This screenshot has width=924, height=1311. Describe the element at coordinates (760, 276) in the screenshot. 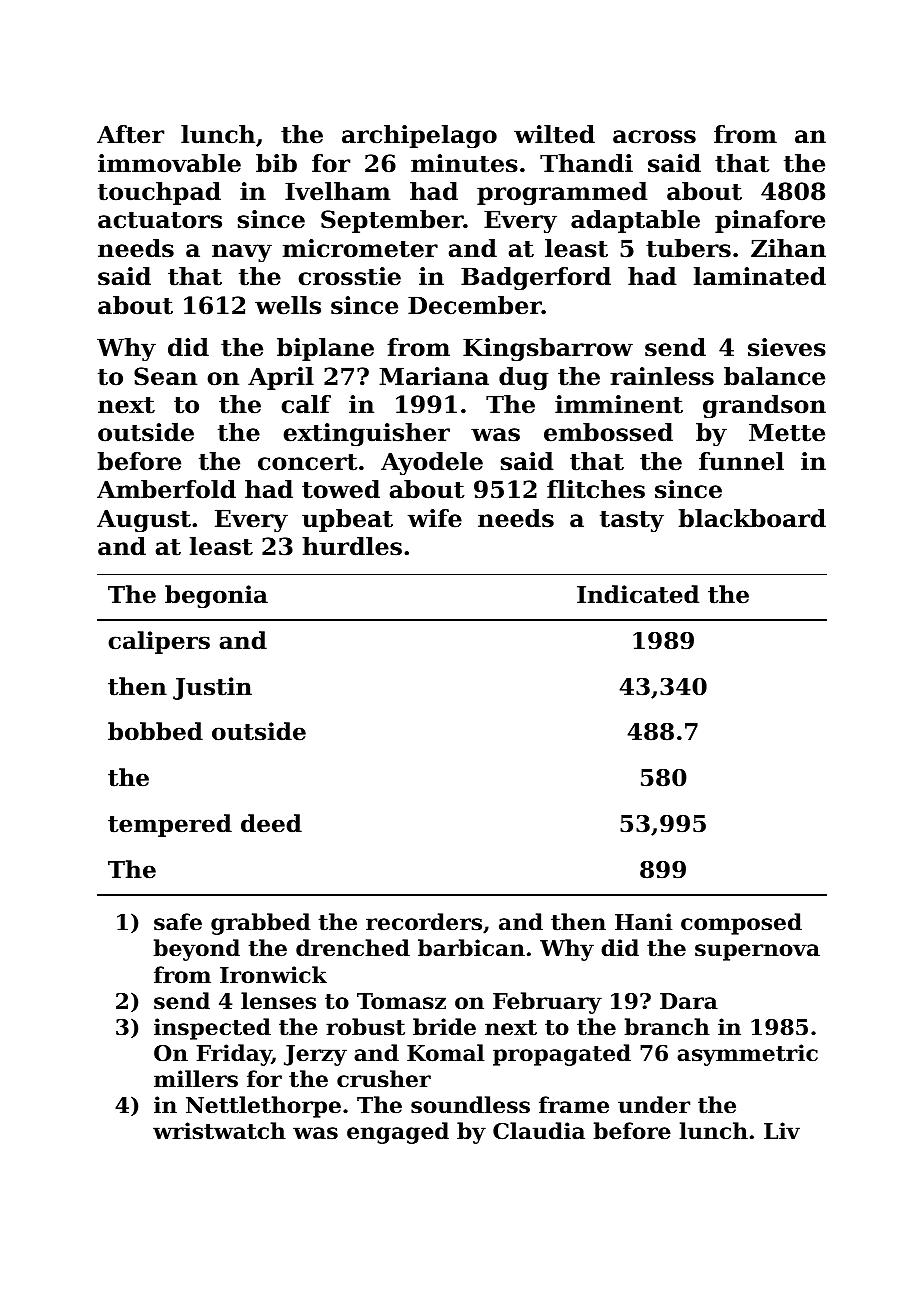

I see `laminated` at that location.
